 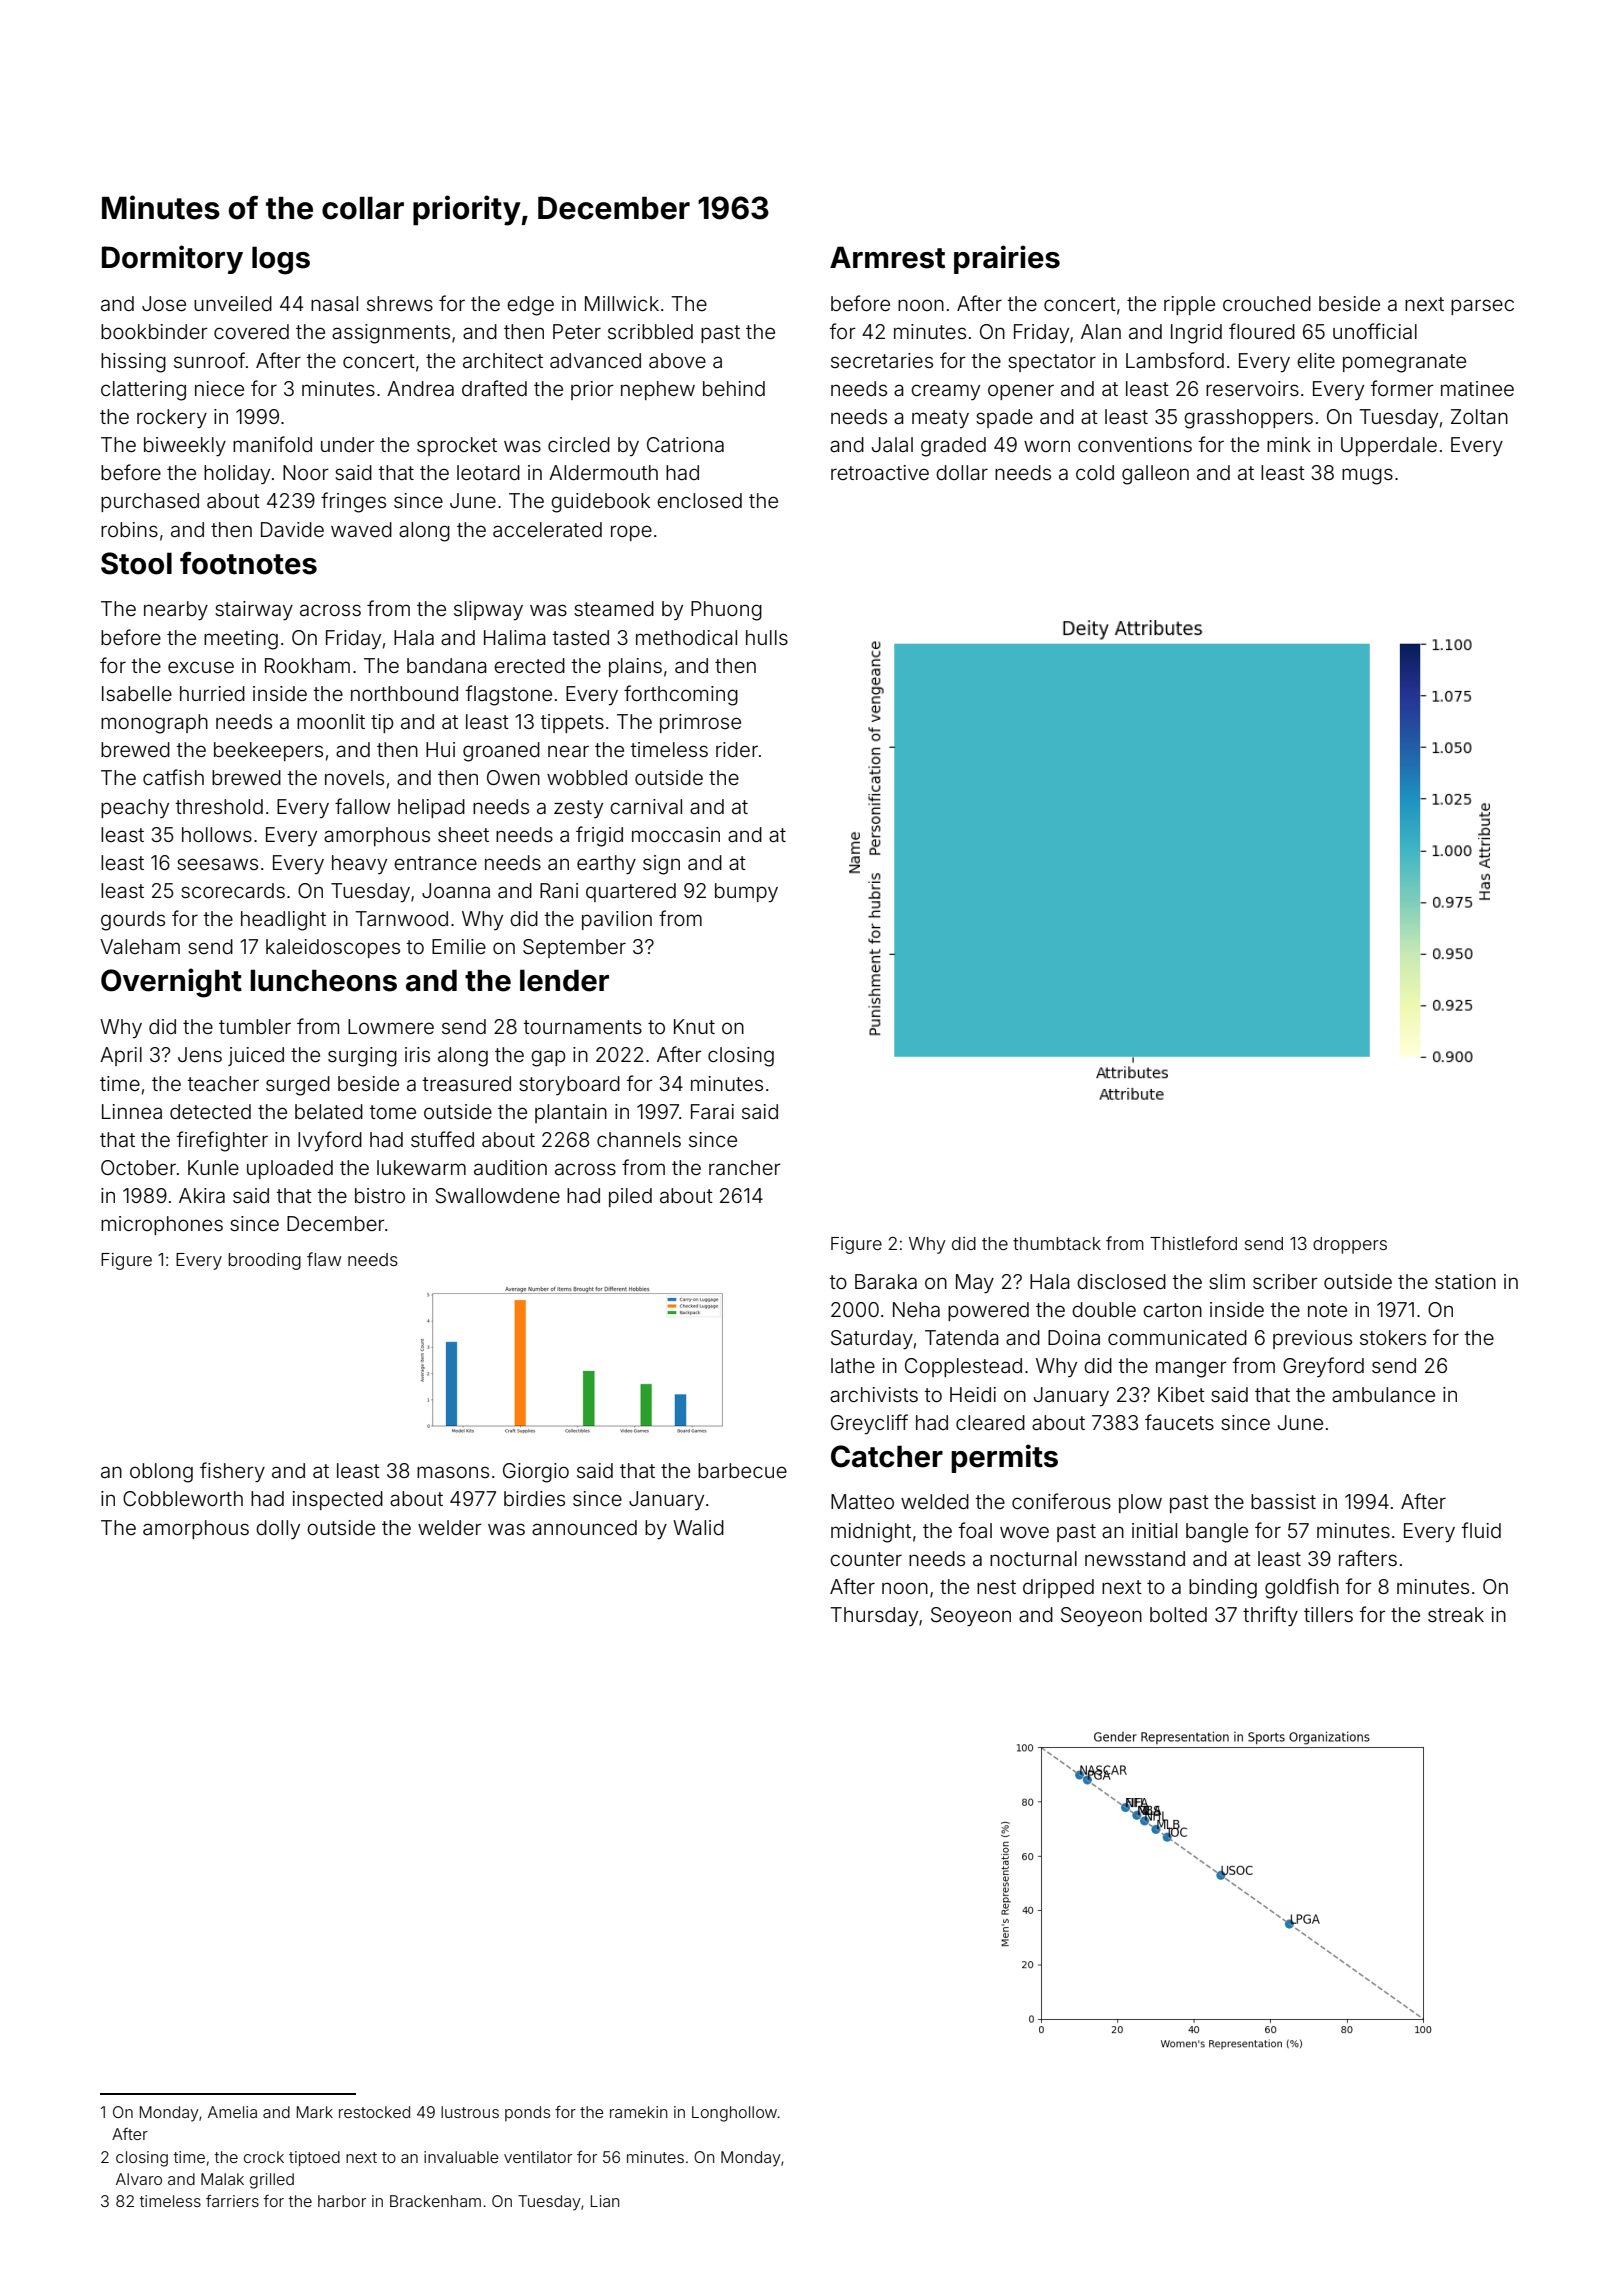 What do you see at coordinates (1456, 1614) in the page?
I see `streak` at bounding box center [1456, 1614].
